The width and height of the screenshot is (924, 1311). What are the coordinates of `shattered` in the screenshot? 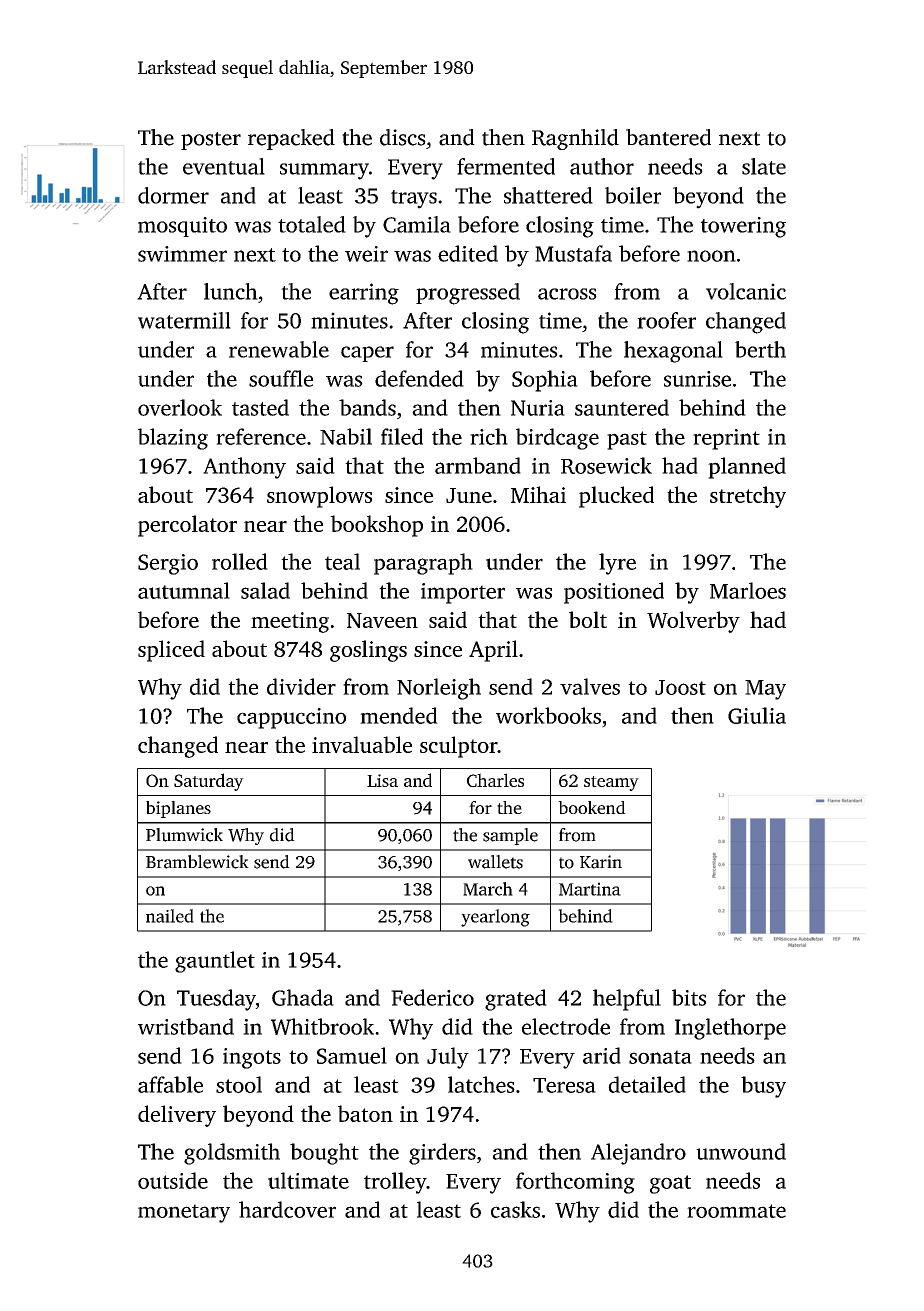 It's located at (548, 195).
